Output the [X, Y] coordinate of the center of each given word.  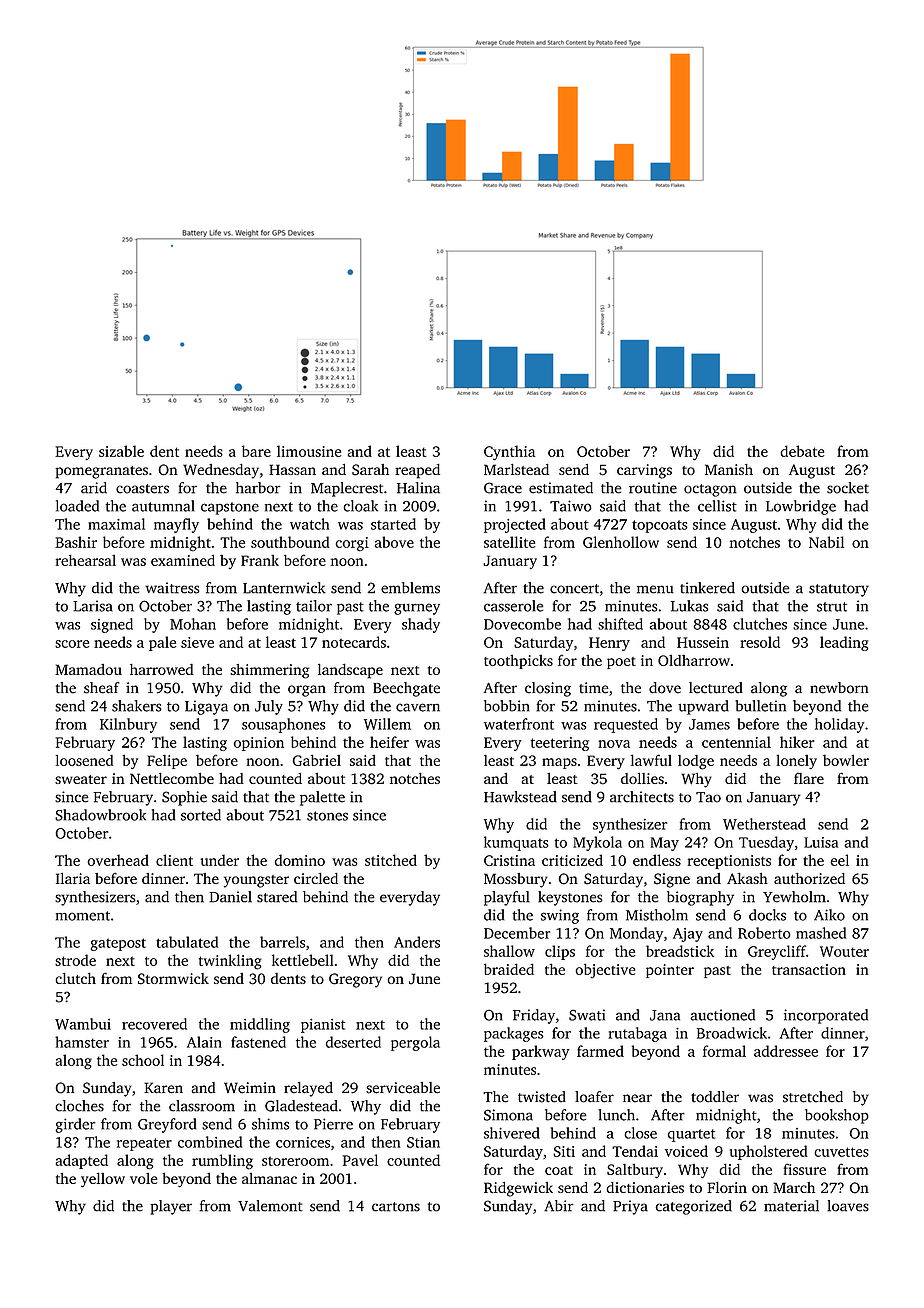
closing [548, 689]
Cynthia [510, 452]
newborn [839, 688]
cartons [396, 1207]
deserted [353, 1042]
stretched [813, 1097]
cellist [717, 506]
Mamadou [88, 669]
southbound [290, 542]
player [171, 1207]
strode [75, 960]
